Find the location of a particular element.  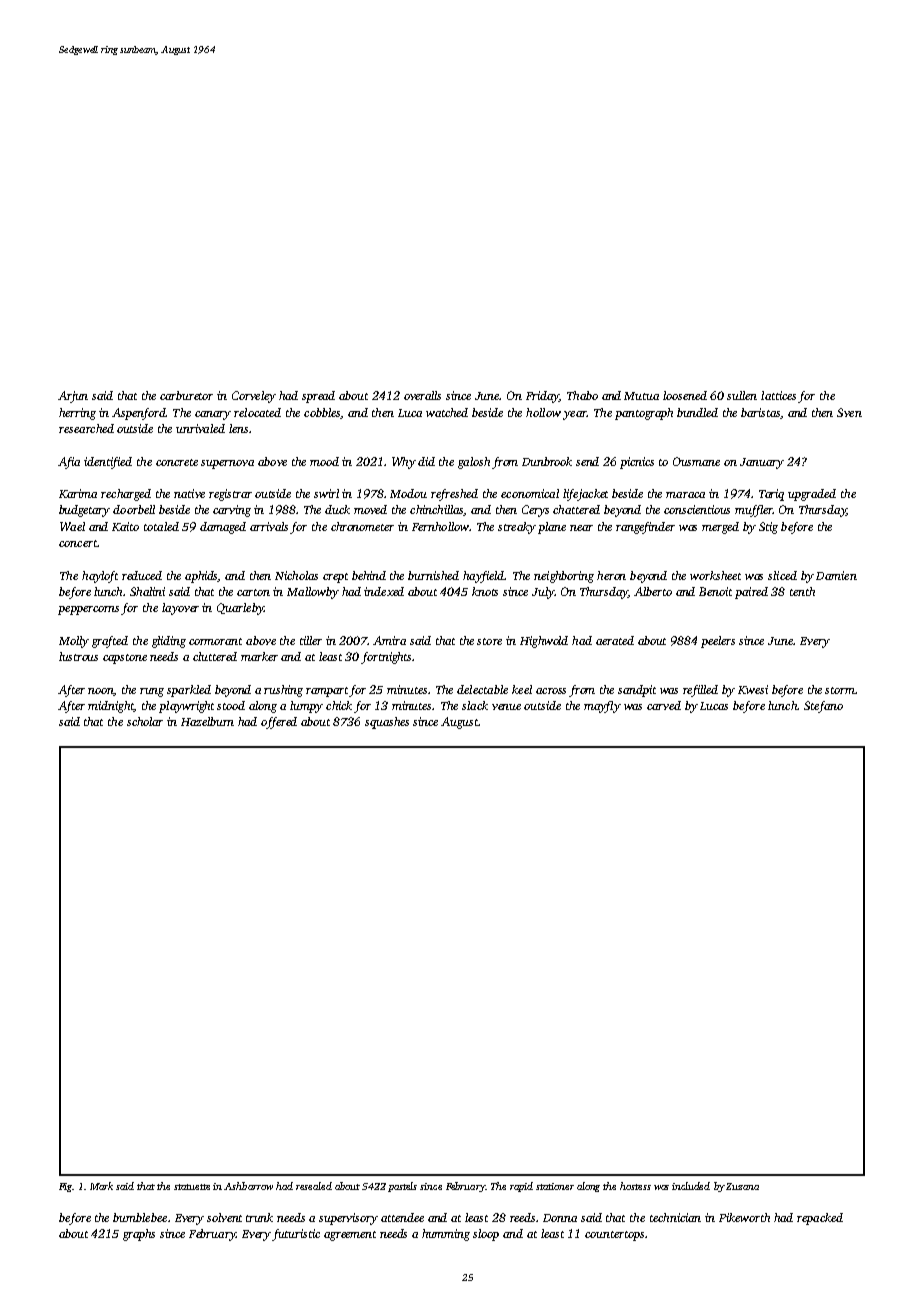

pastels is located at coordinates (402, 1187).
